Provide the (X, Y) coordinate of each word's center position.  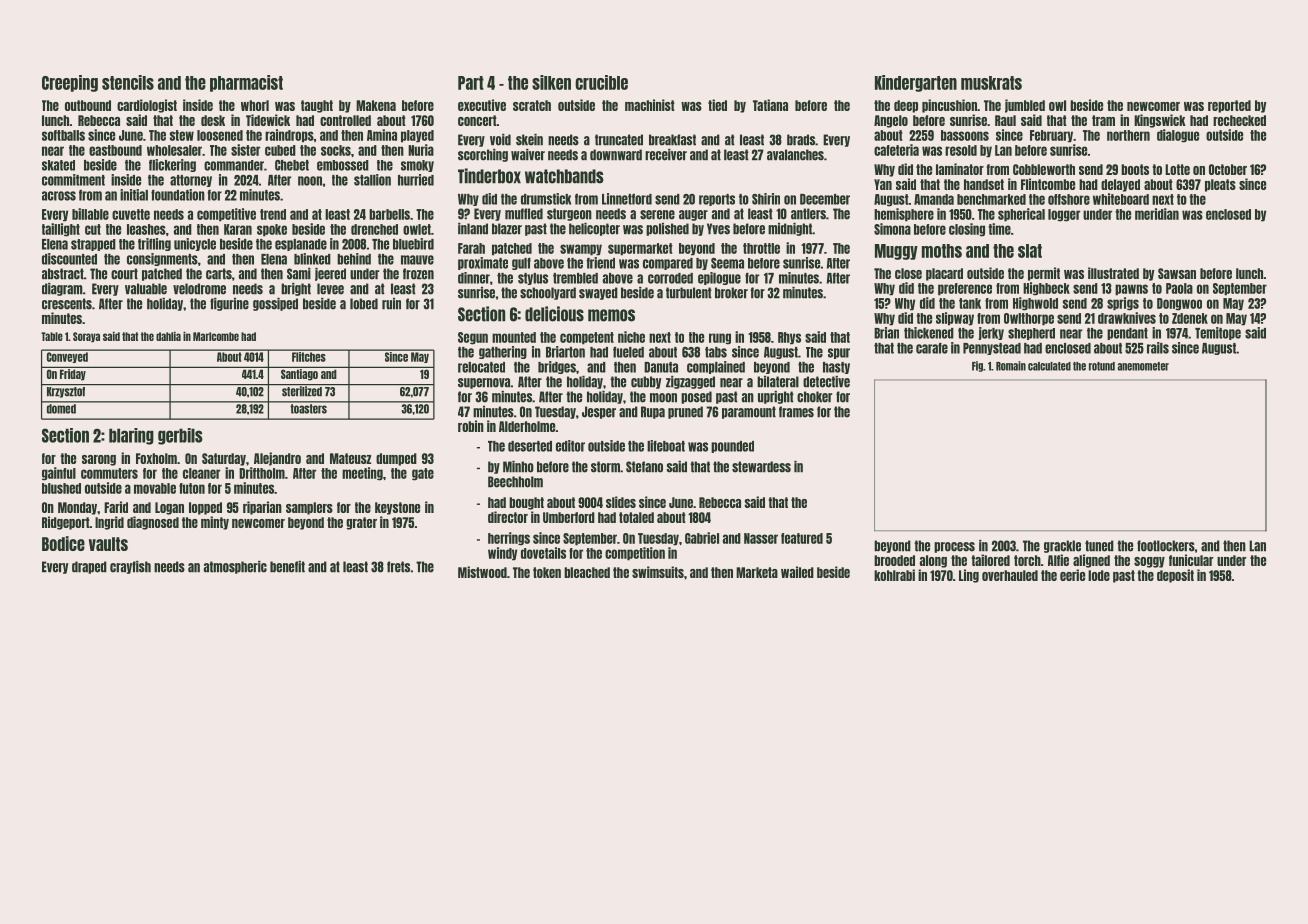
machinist (650, 105)
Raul (1005, 120)
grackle (1062, 546)
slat (1030, 251)
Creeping (70, 83)
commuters (109, 473)
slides (621, 502)
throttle (761, 248)
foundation (178, 195)
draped (89, 567)
